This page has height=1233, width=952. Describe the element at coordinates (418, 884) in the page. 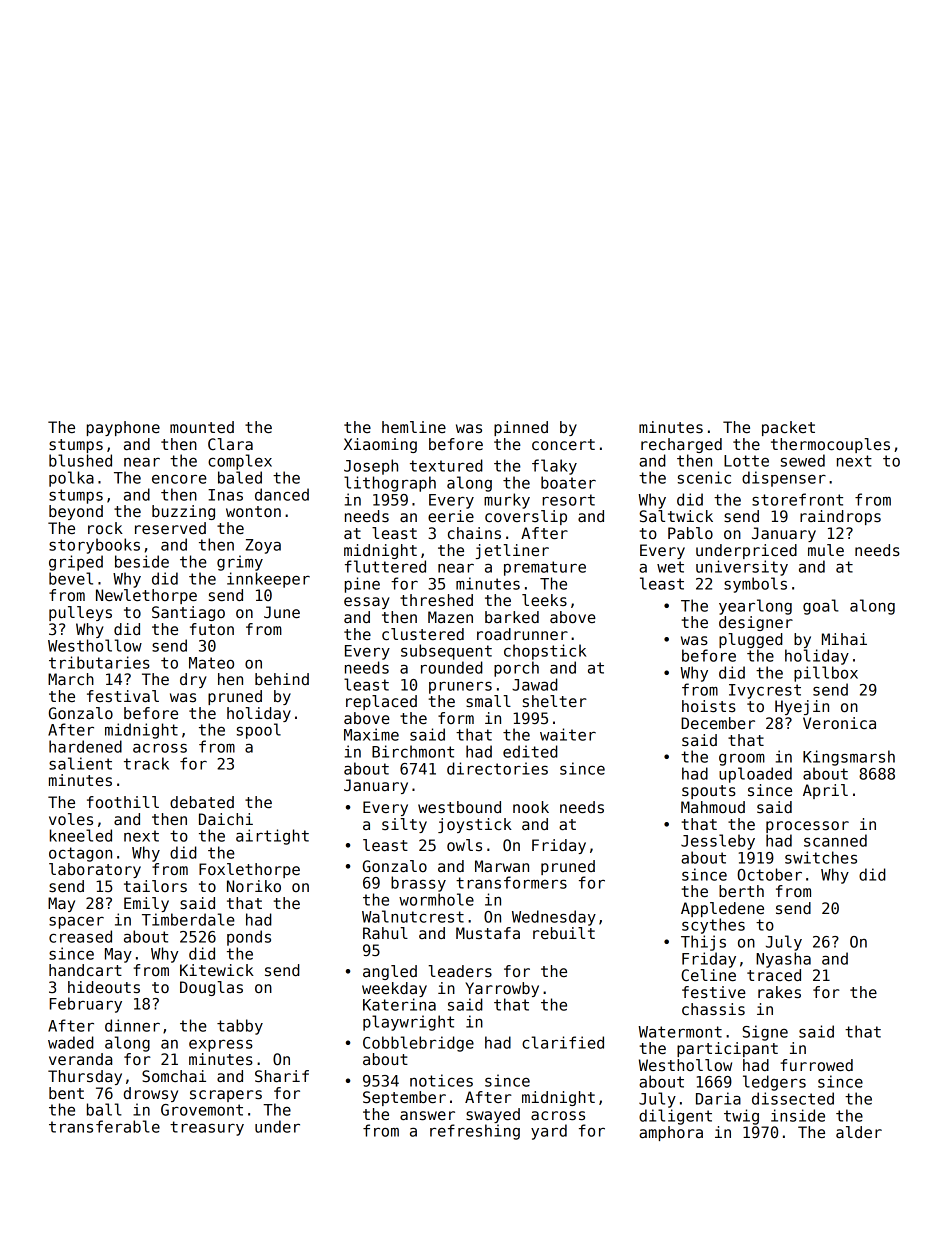

I see `brassy` at that location.
